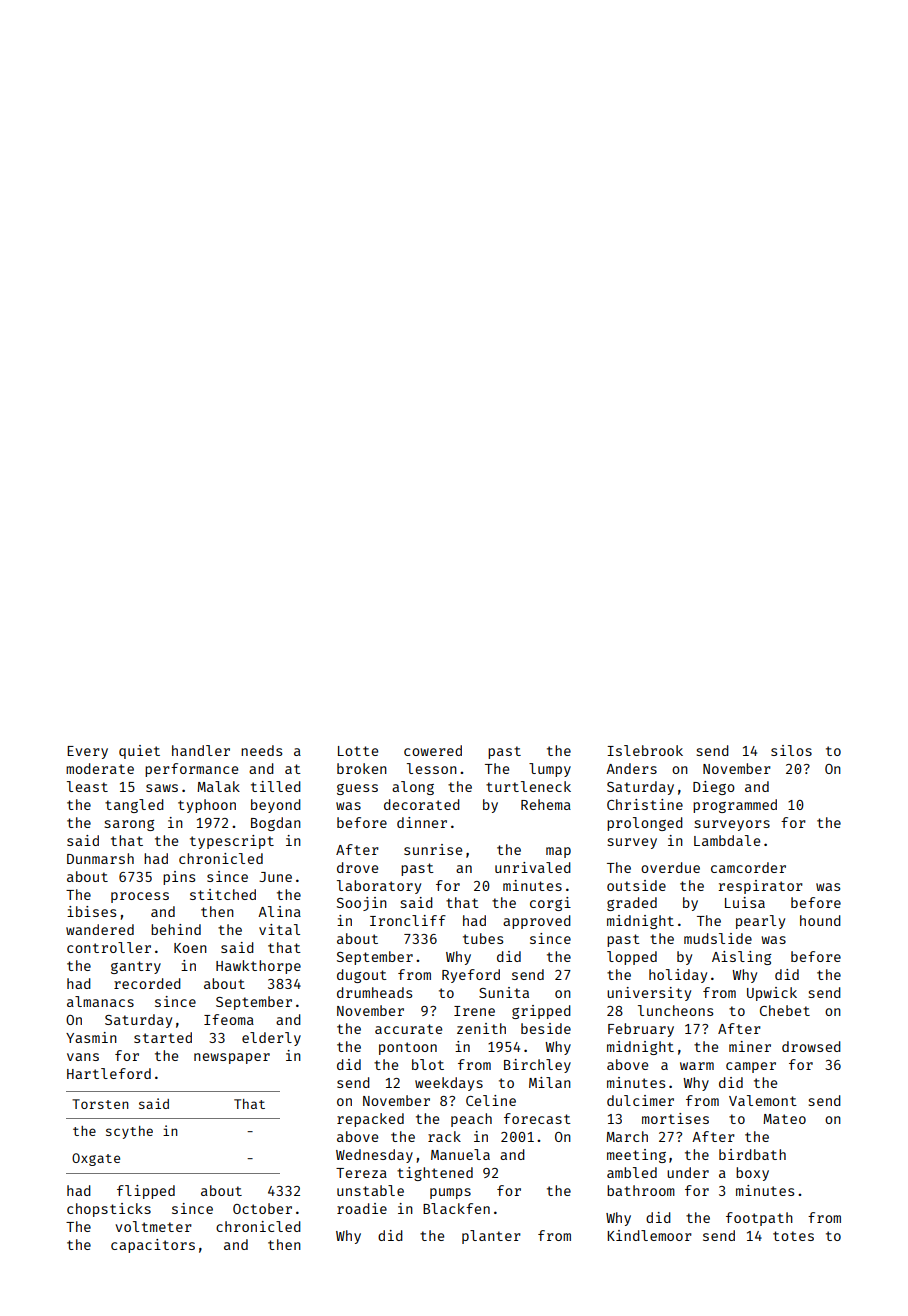 The image size is (908, 1316). Describe the element at coordinates (223, 894) in the document. I see `stitched` at that location.
